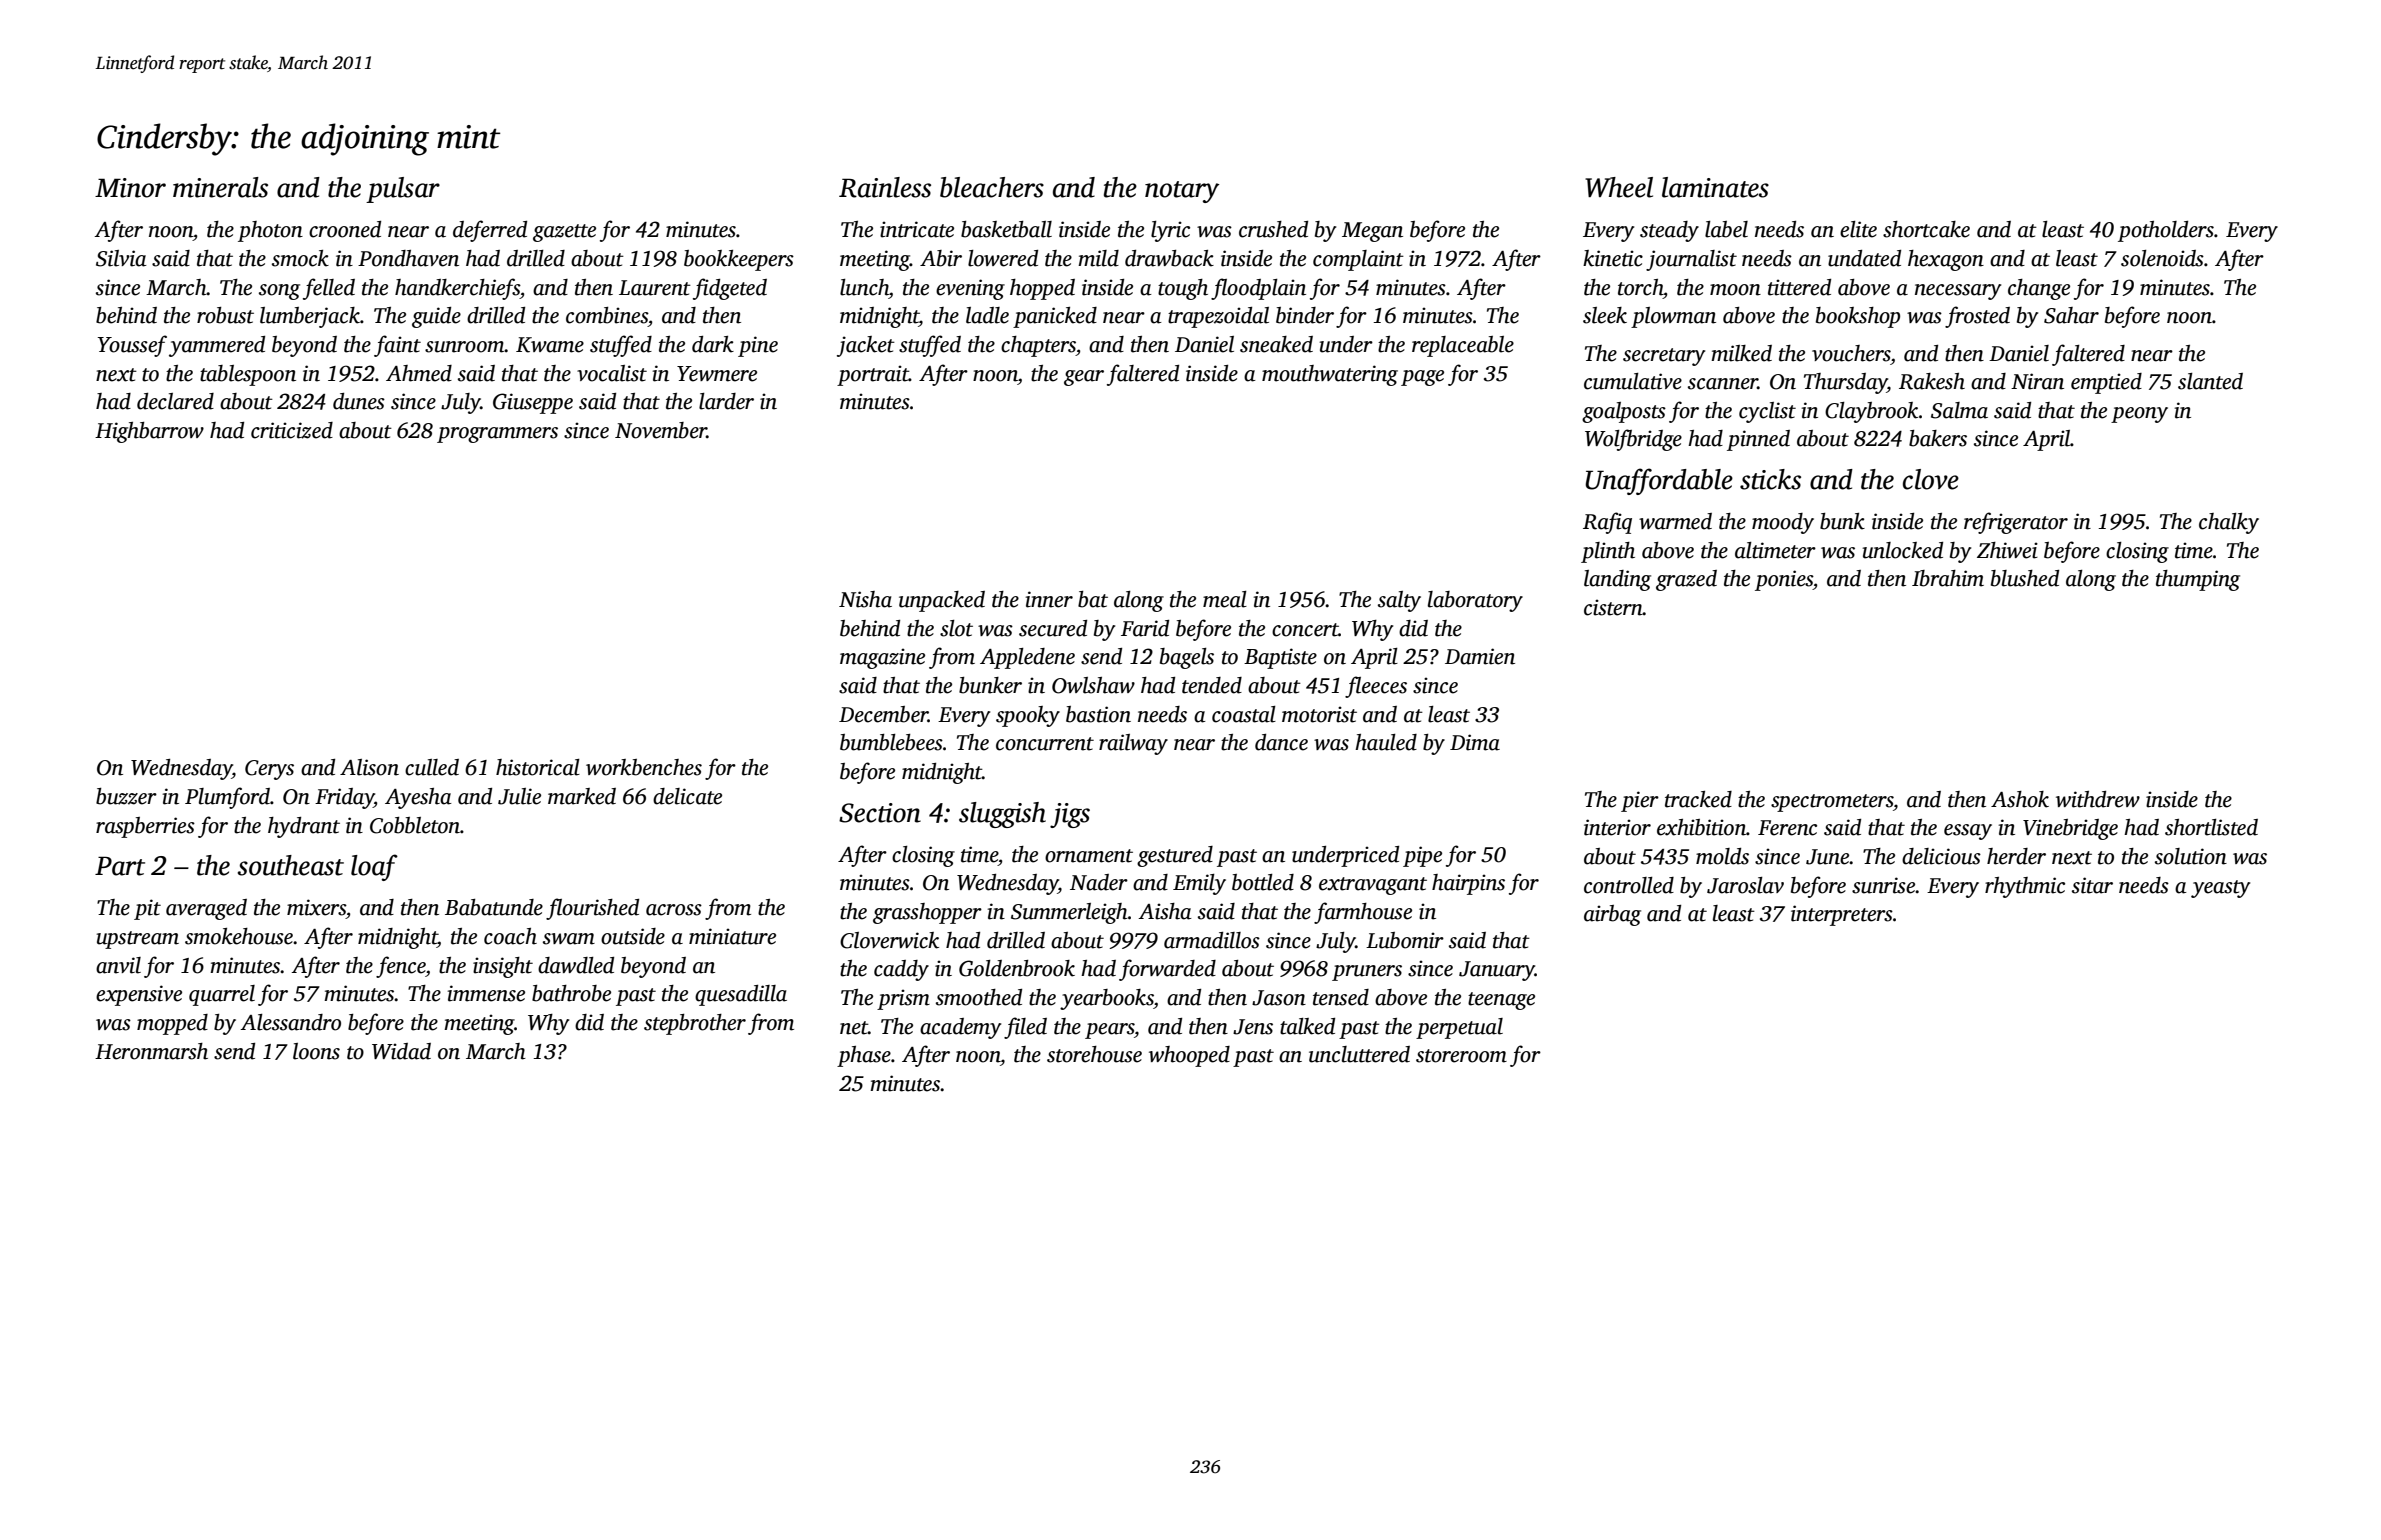 The image size is (2381, 1540). I want to click on December, so click(883, 714).
